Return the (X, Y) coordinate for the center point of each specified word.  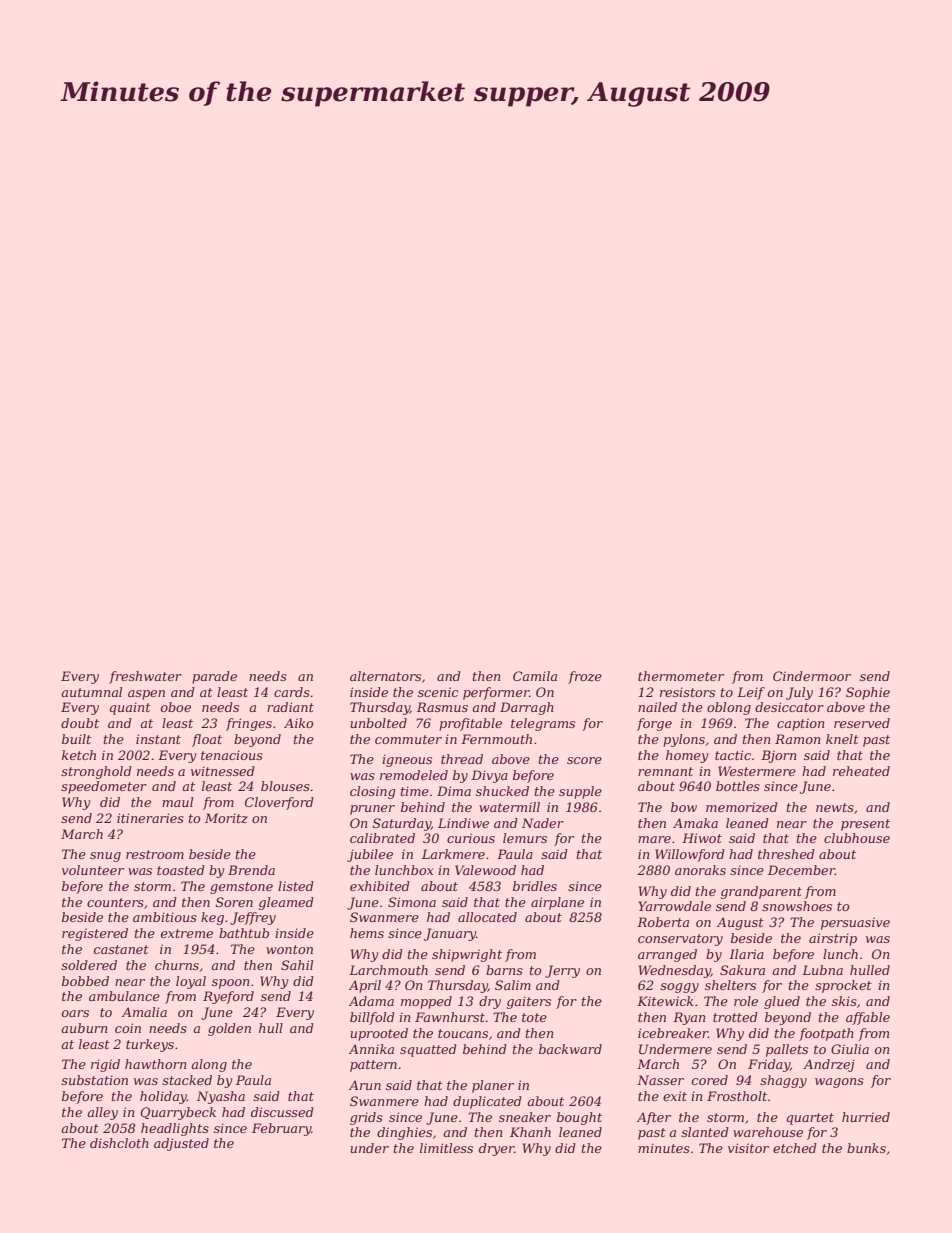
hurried (866, 1117)
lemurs (525, 838)
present (865, 825)
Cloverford (279, 803)
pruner (372, 810)
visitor (748, 1148)
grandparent (761, 892)
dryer (496, 1149)
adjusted (181, 1144)
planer (493, 1086)
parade (214, 677)
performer (496, 693)
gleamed (286, 903)
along (209, 1065)
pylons (684, 740)
